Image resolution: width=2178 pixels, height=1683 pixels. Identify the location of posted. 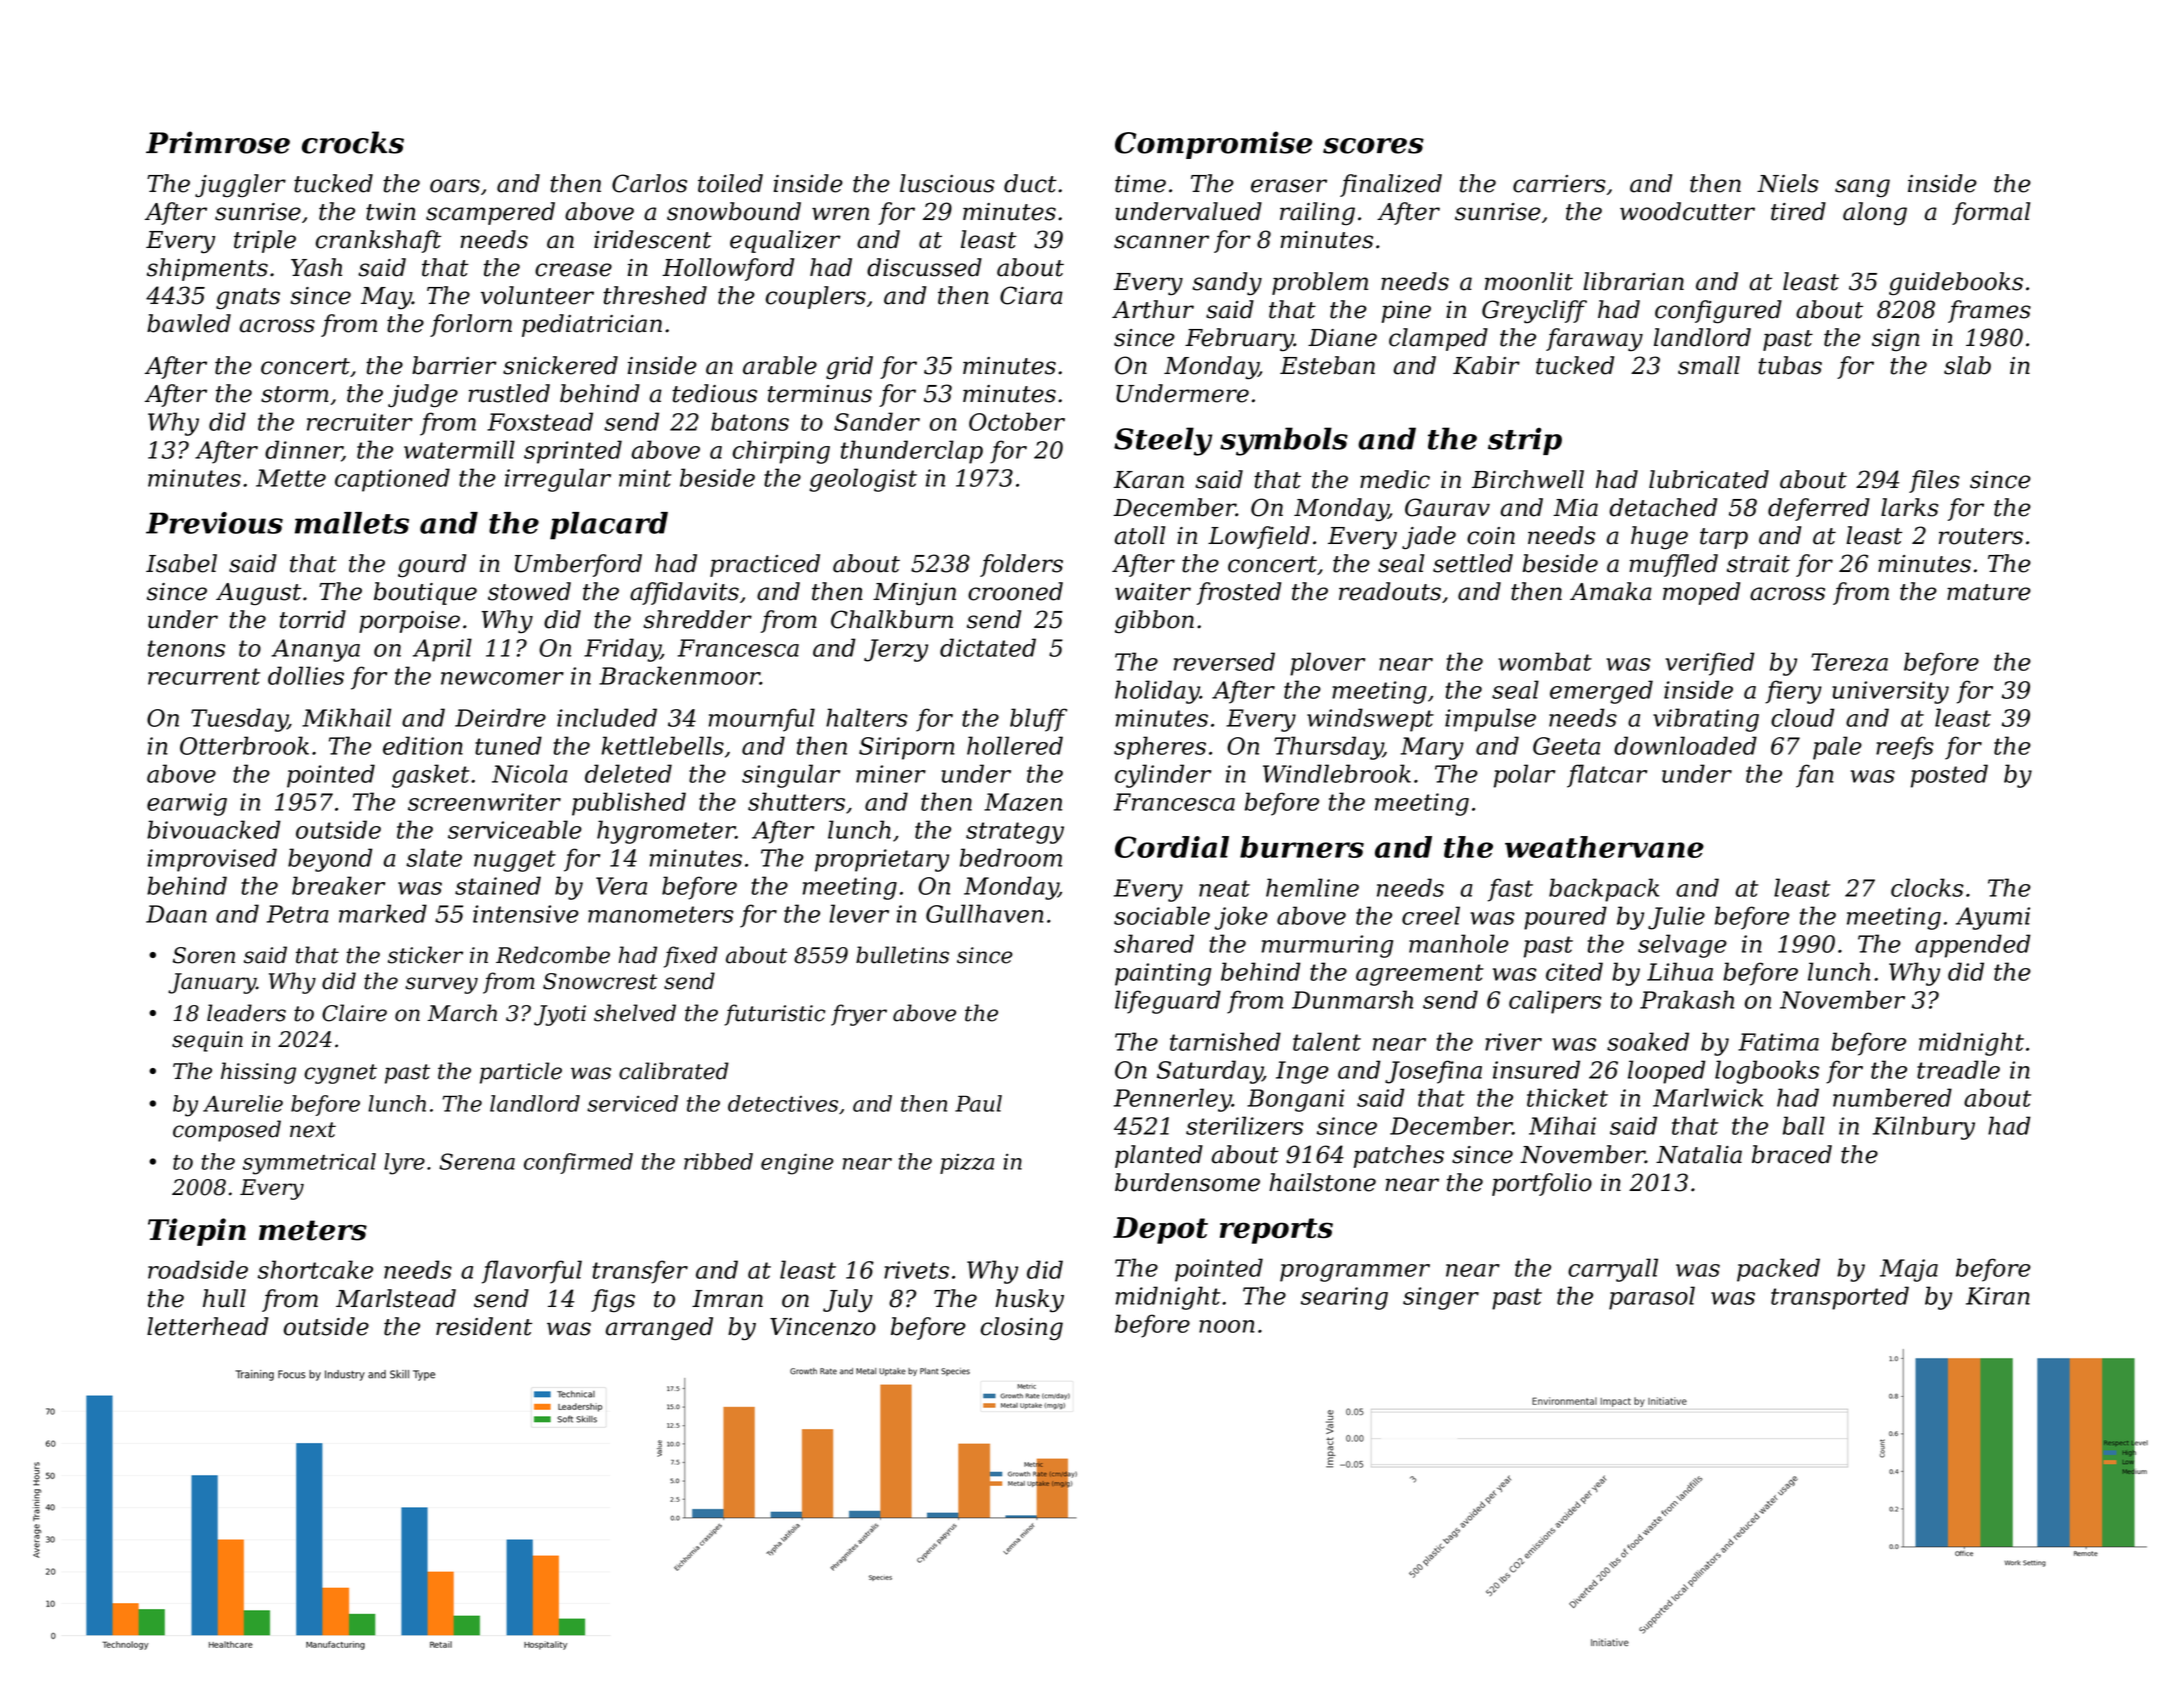
(1949, 776).
